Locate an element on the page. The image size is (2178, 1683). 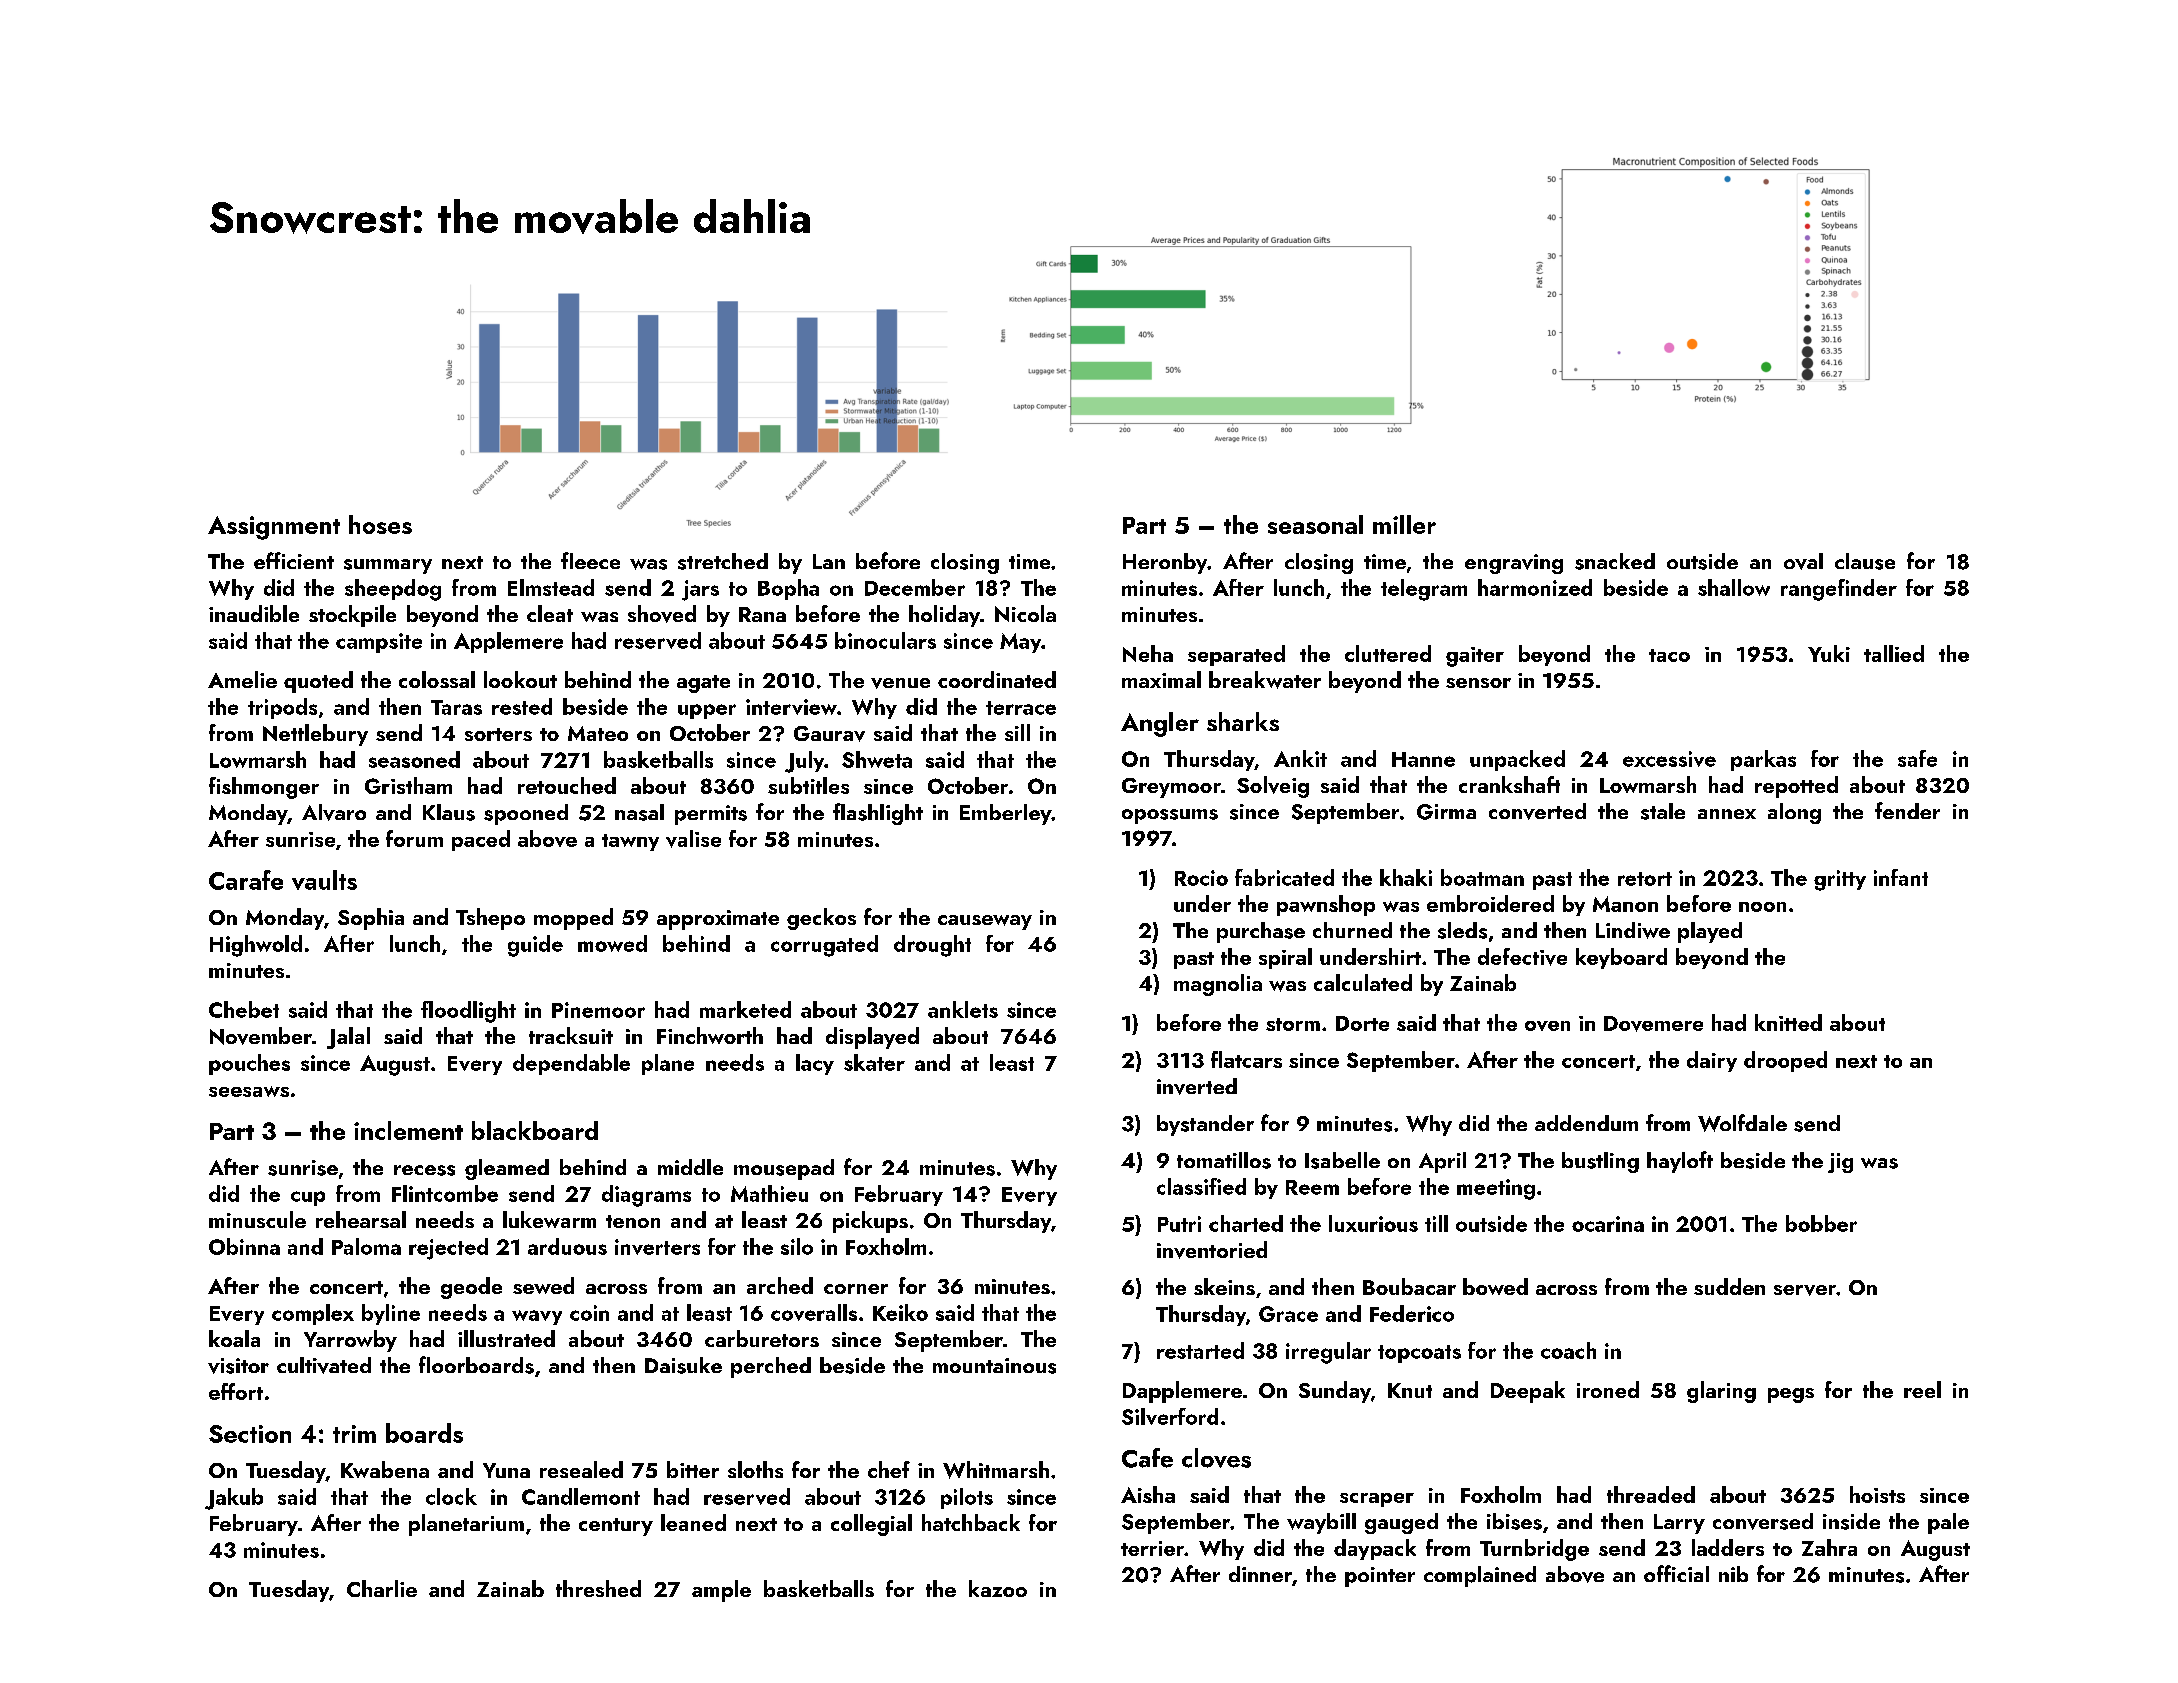
hoses is located at coordinates (380, 524).
